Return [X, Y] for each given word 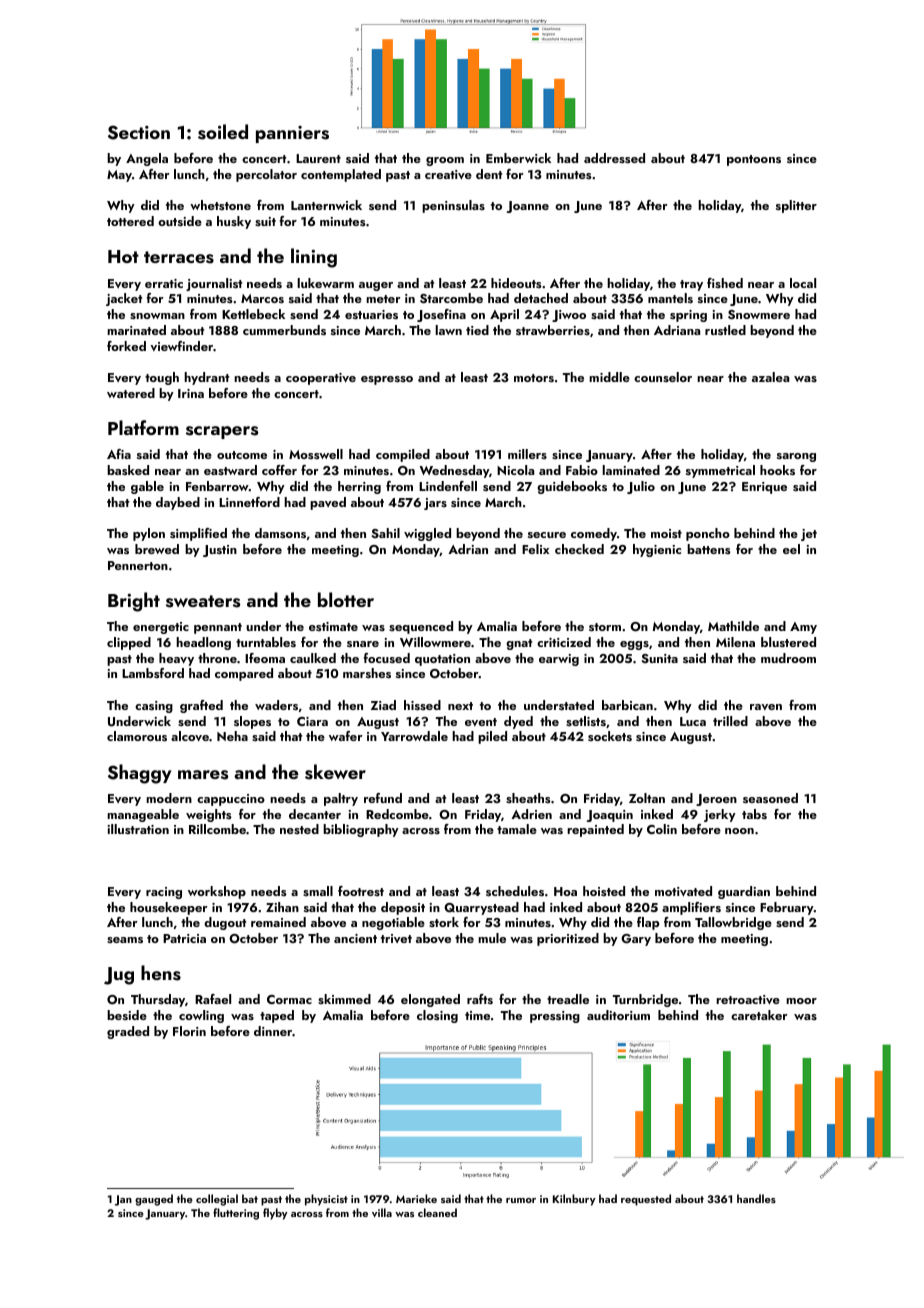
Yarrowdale [414, 736]
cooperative [321, 379]
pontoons [754, 160]
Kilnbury [574, 1200]
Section [139, 132]
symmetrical [720, 471]
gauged [154, 1200]
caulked [313, 658]
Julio [641, 487]
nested [299, 829]
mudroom [788, 658]
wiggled [427, 534]
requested [646, 1200]
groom [445, 161]
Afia [119, 454]
